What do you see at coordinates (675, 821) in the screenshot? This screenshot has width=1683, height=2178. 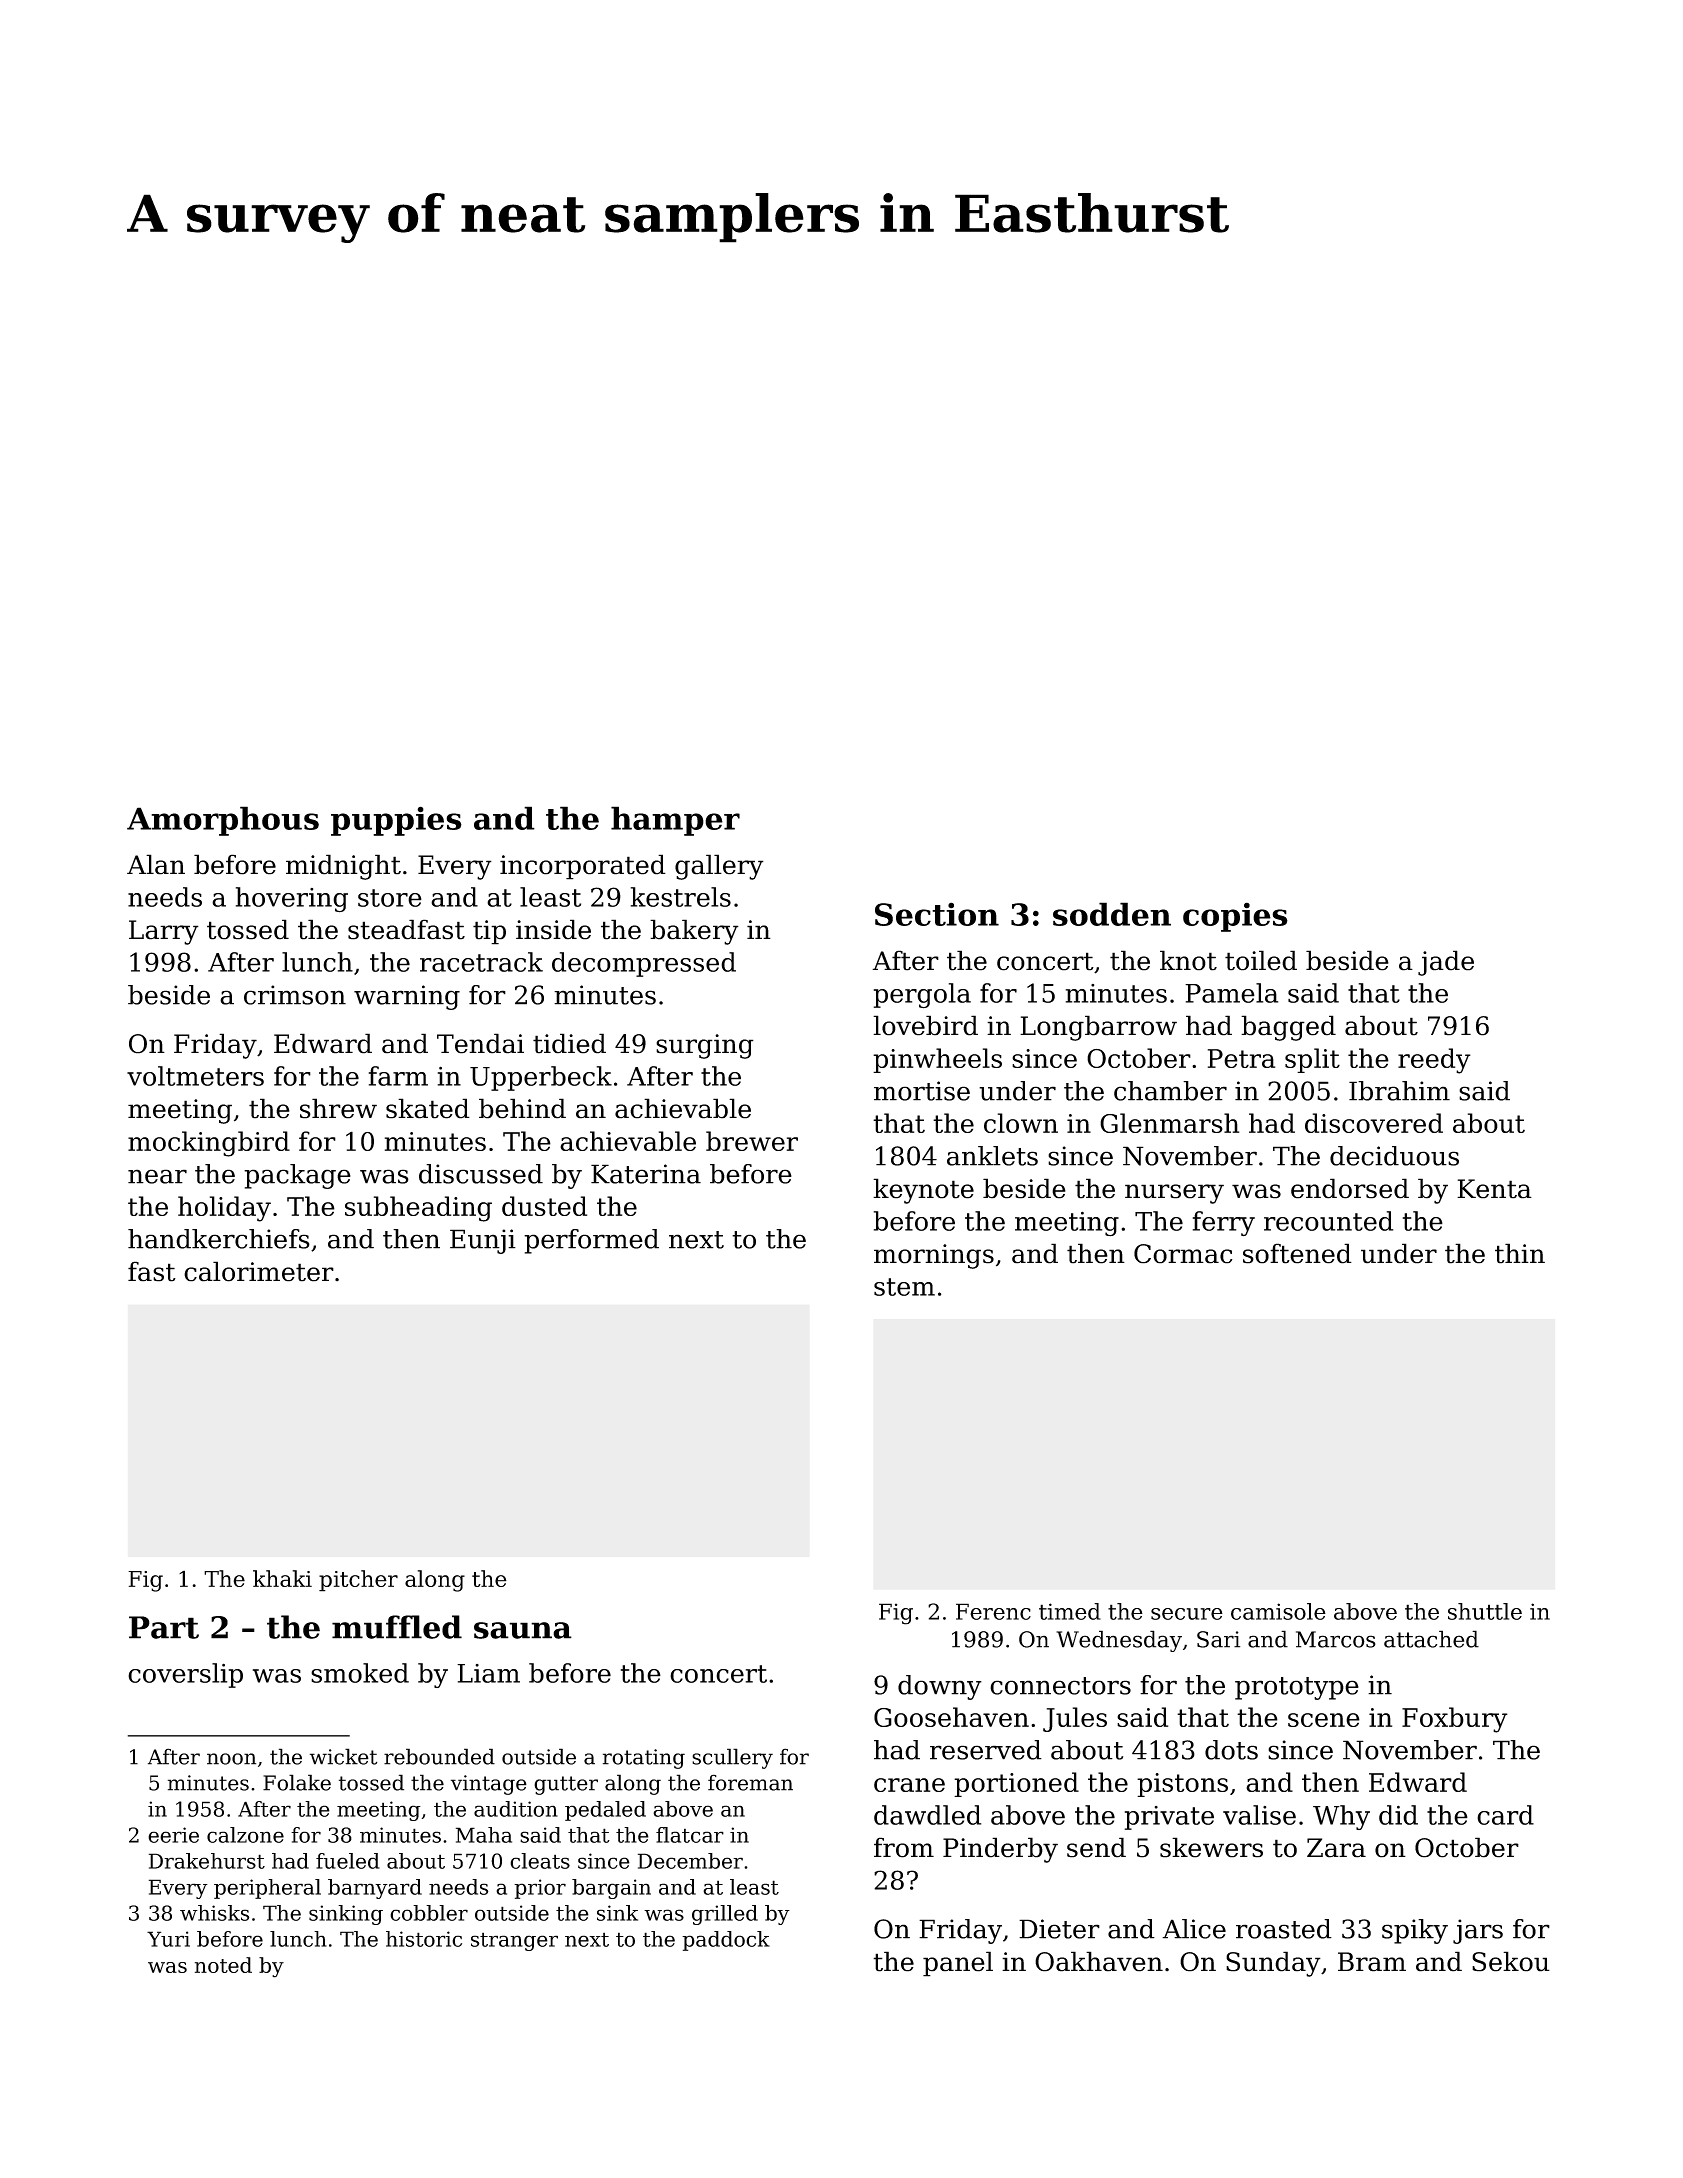 I see `hamper` at bounding box center [675, 821].
